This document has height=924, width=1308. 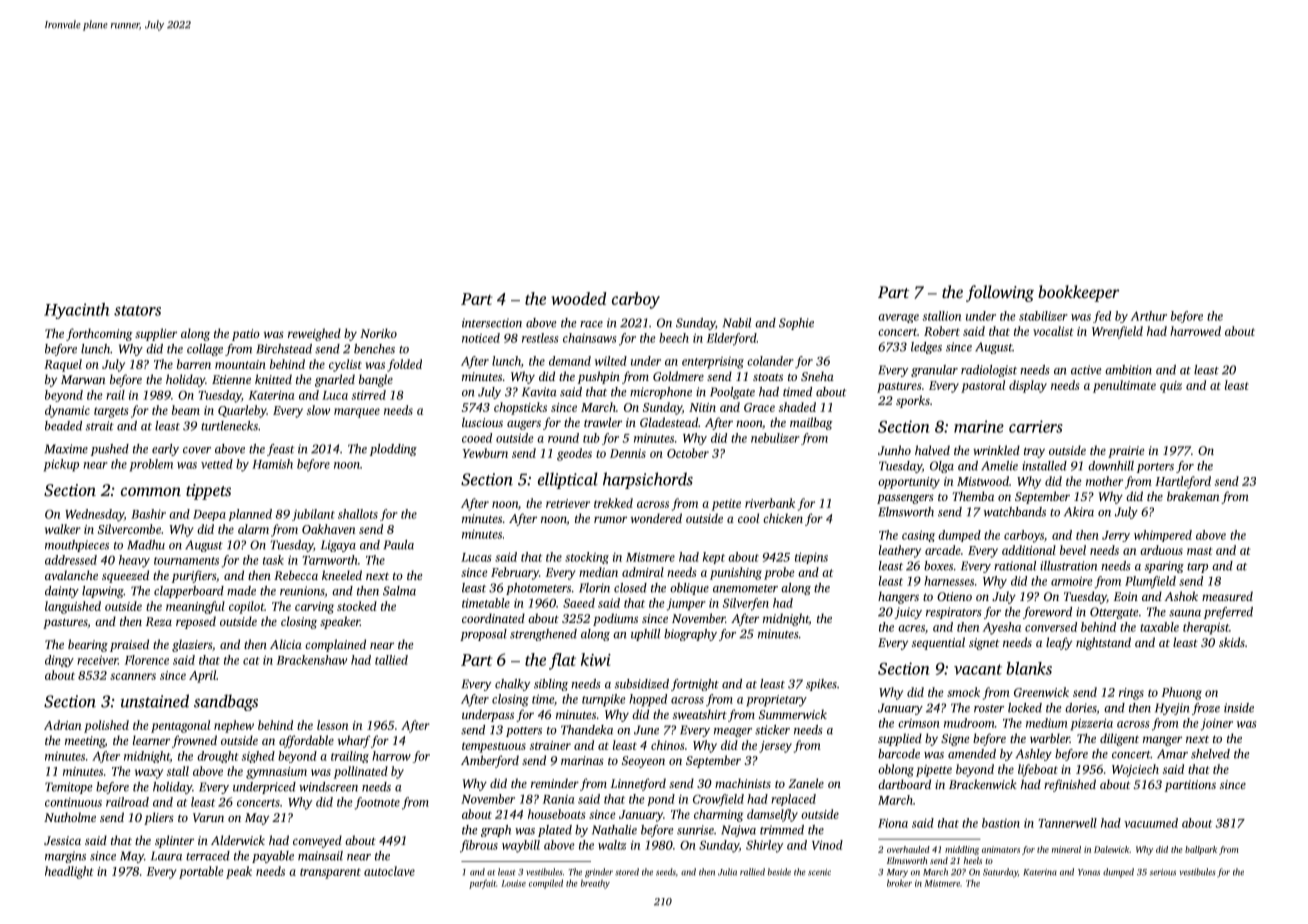 I want to click on sweatshirt, so click(x=700, y=714).
